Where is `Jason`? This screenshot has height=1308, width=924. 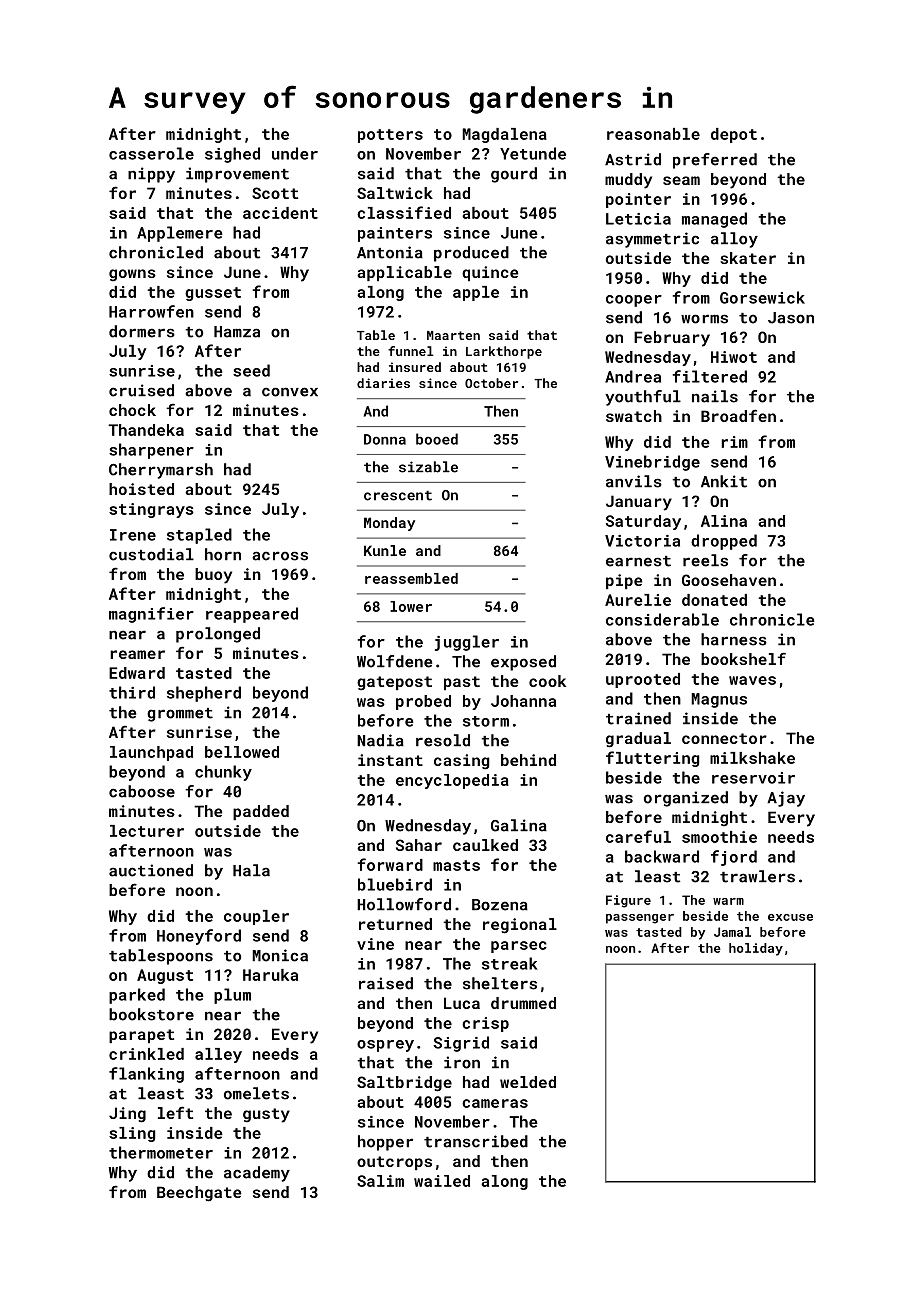
Jason is located at coordinates (791, 318).
